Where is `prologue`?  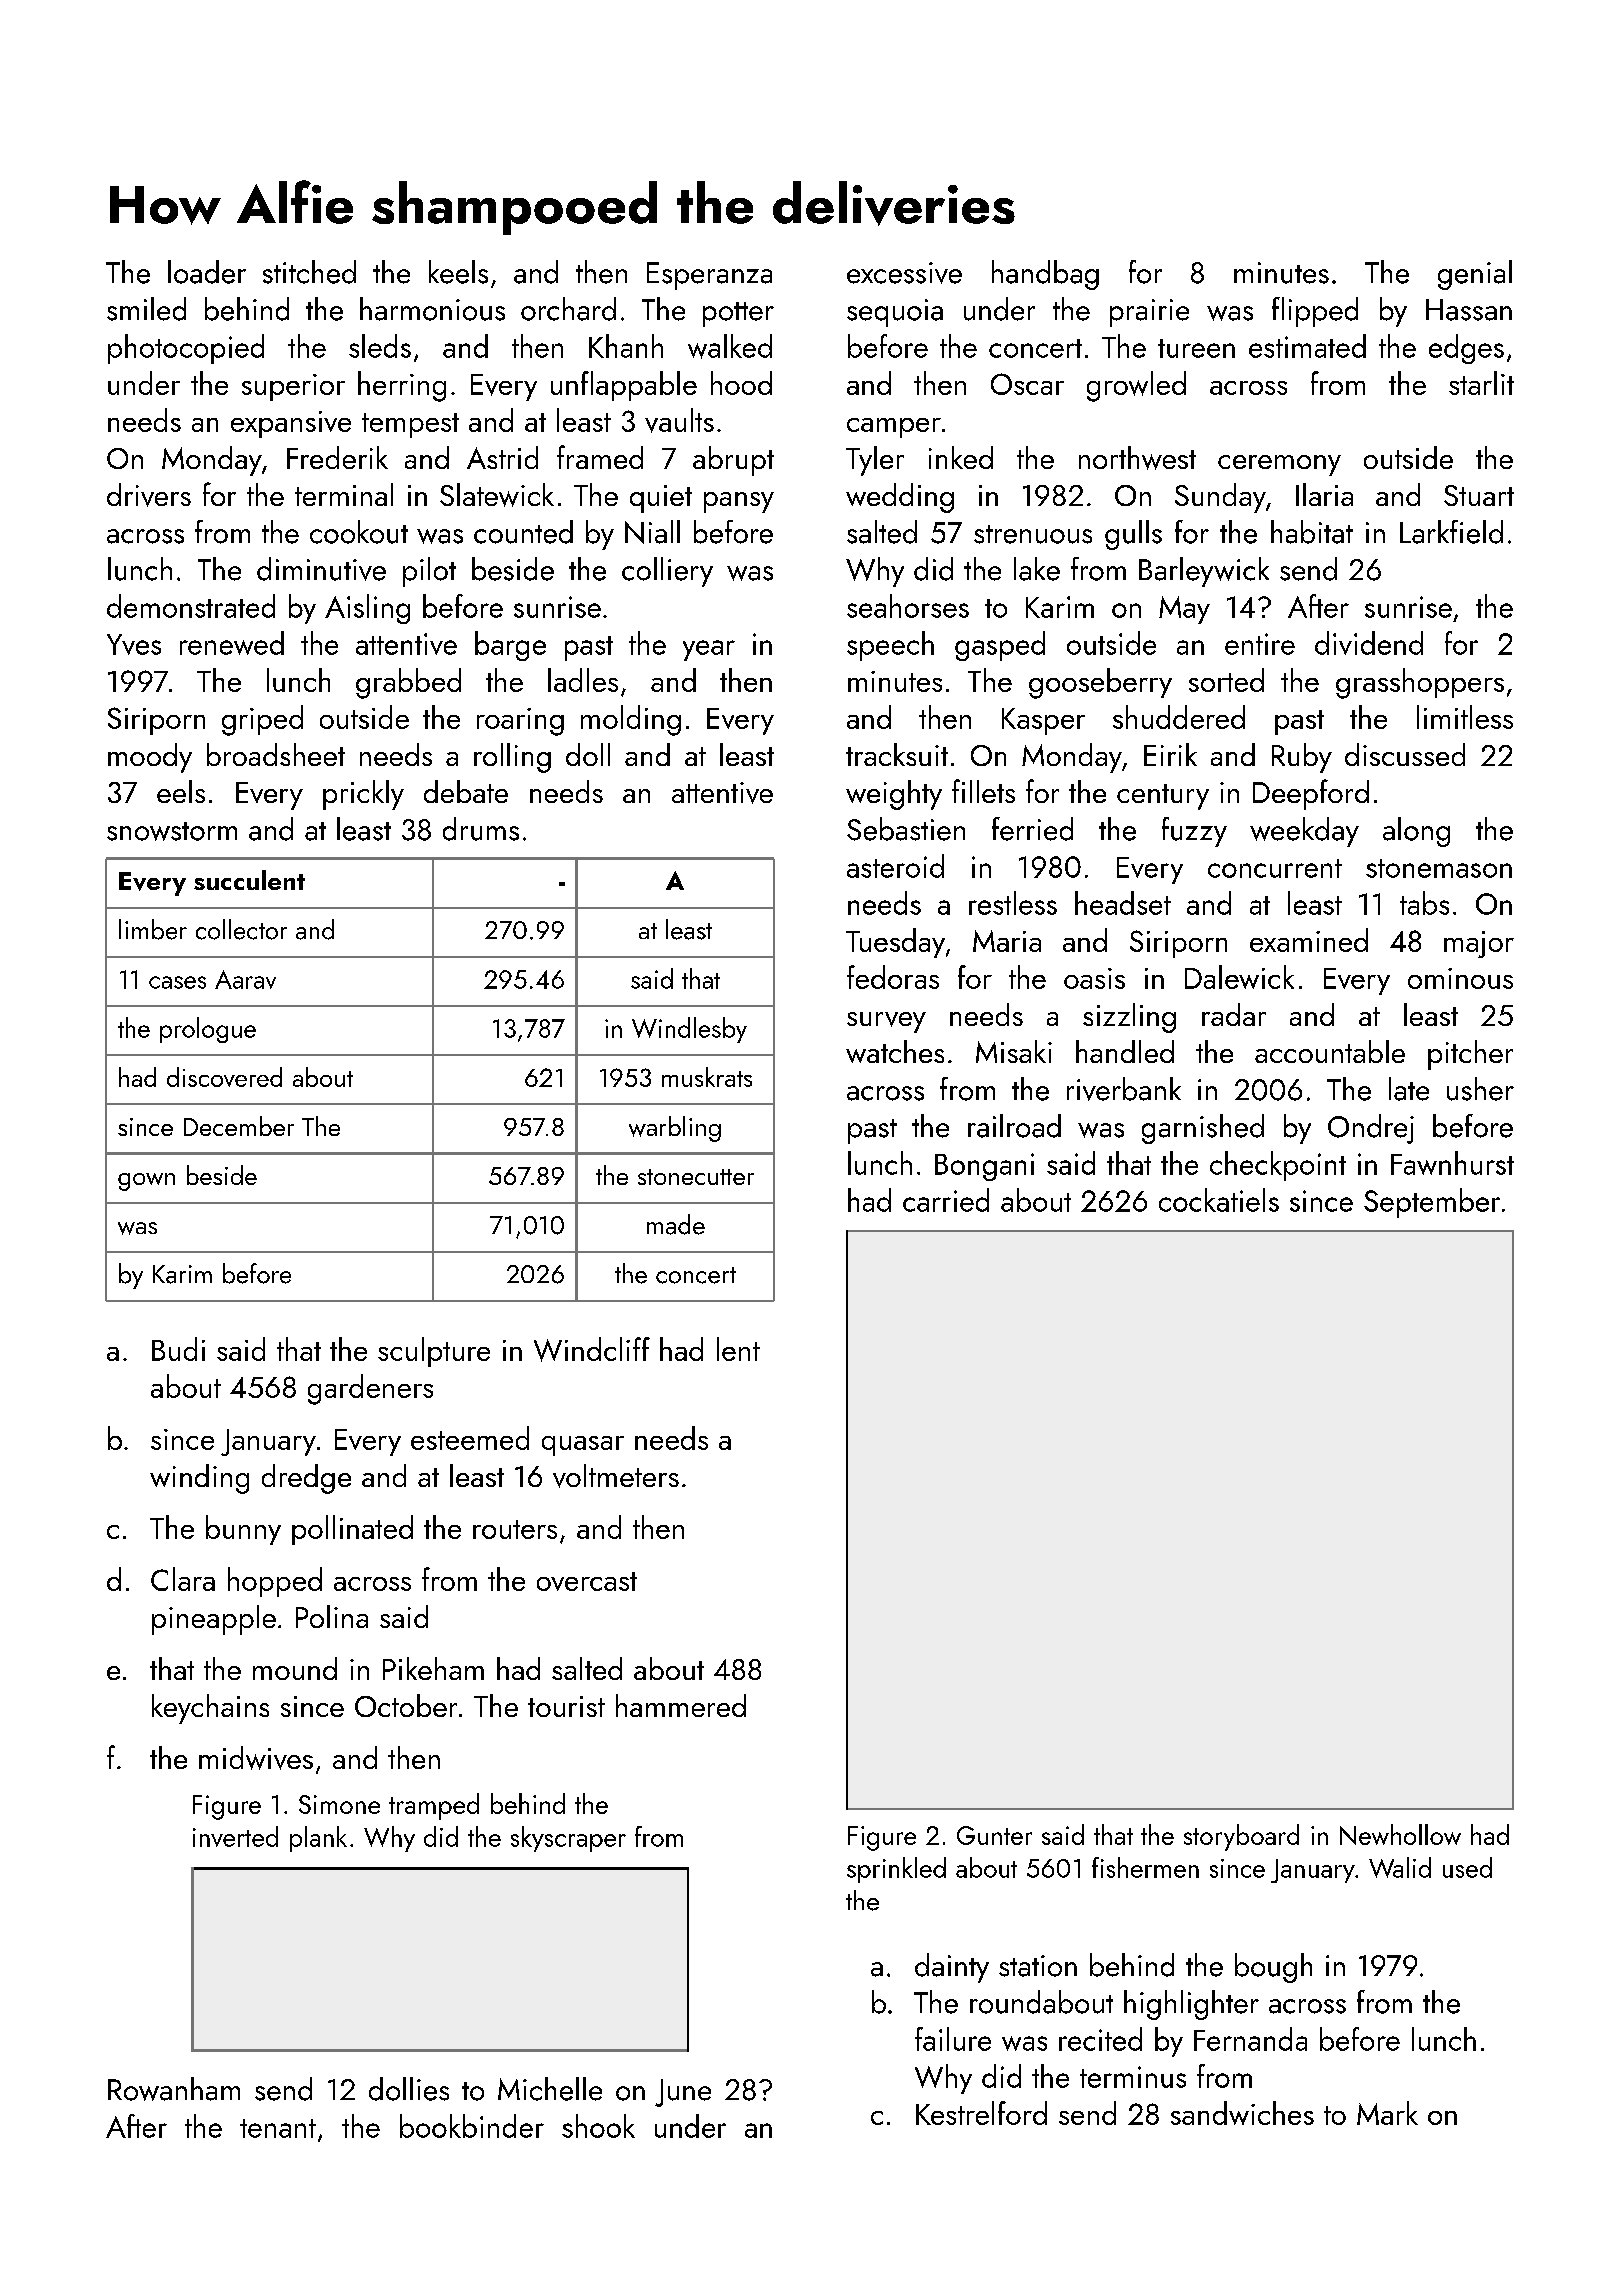
prologue is located at coordinates (208, 1030).
